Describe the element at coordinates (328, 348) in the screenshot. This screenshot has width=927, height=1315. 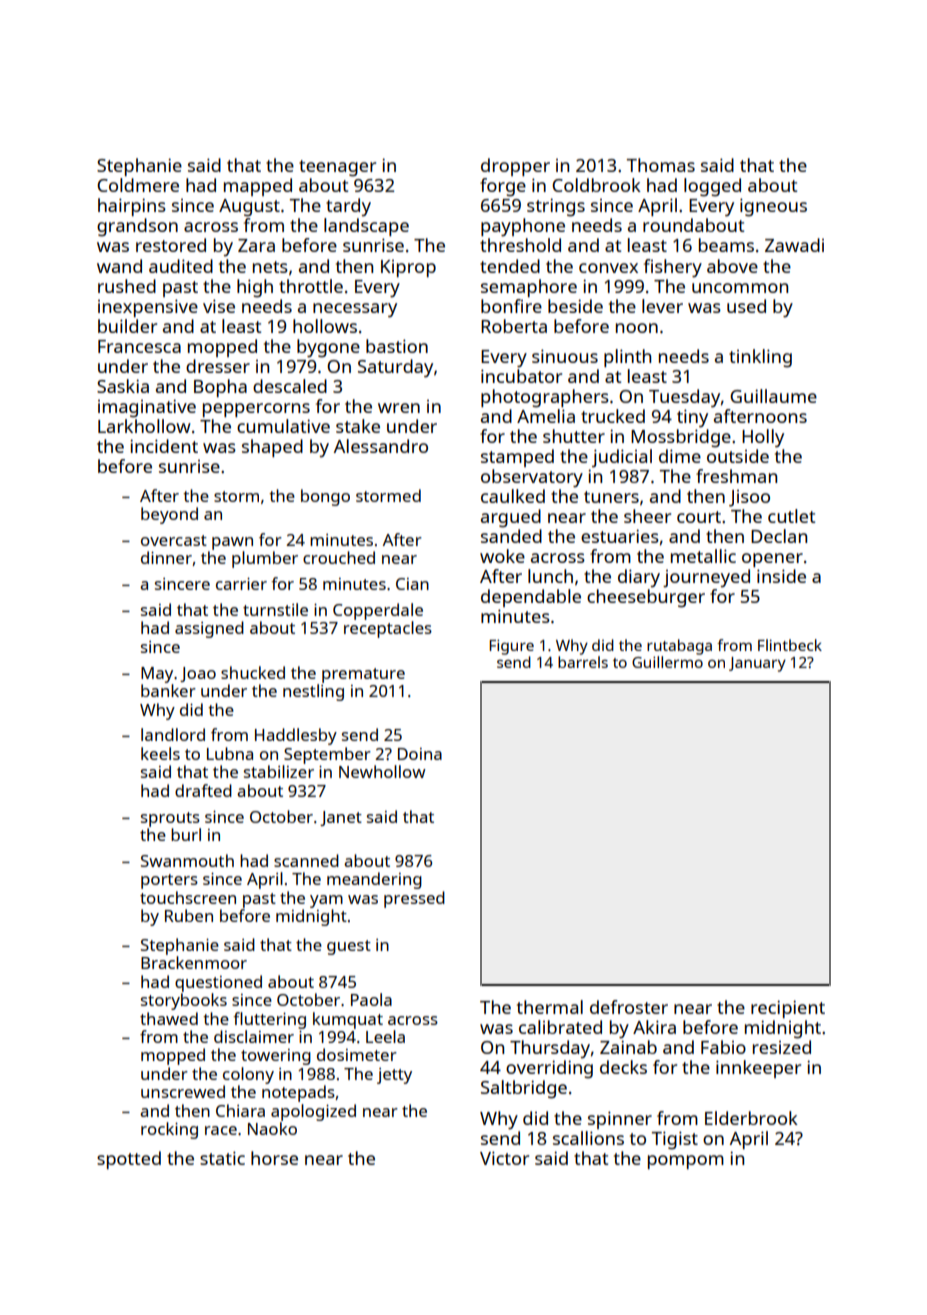
I see `bygone` at that location.
